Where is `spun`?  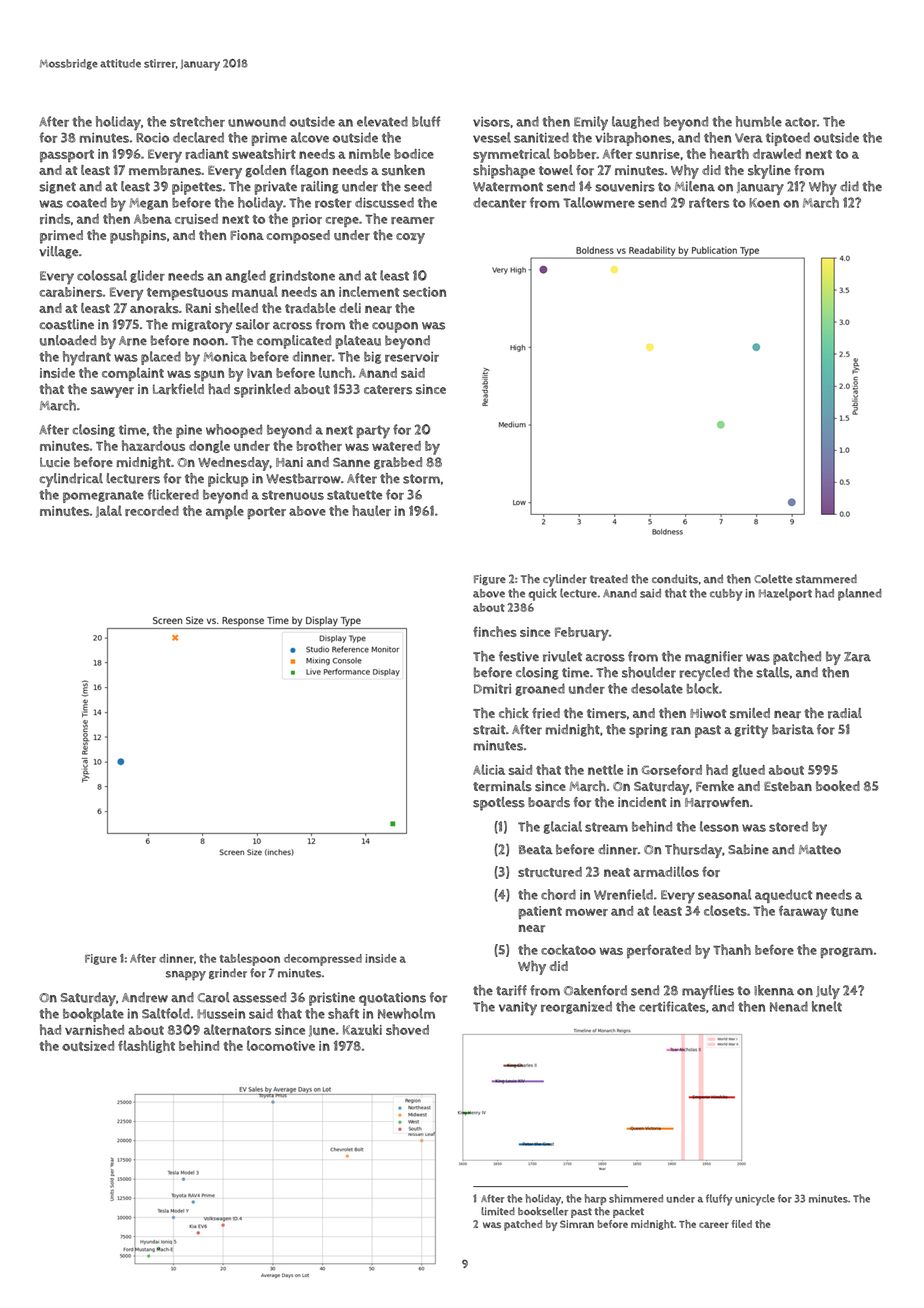
spun is located at coordinates (209, 375).
